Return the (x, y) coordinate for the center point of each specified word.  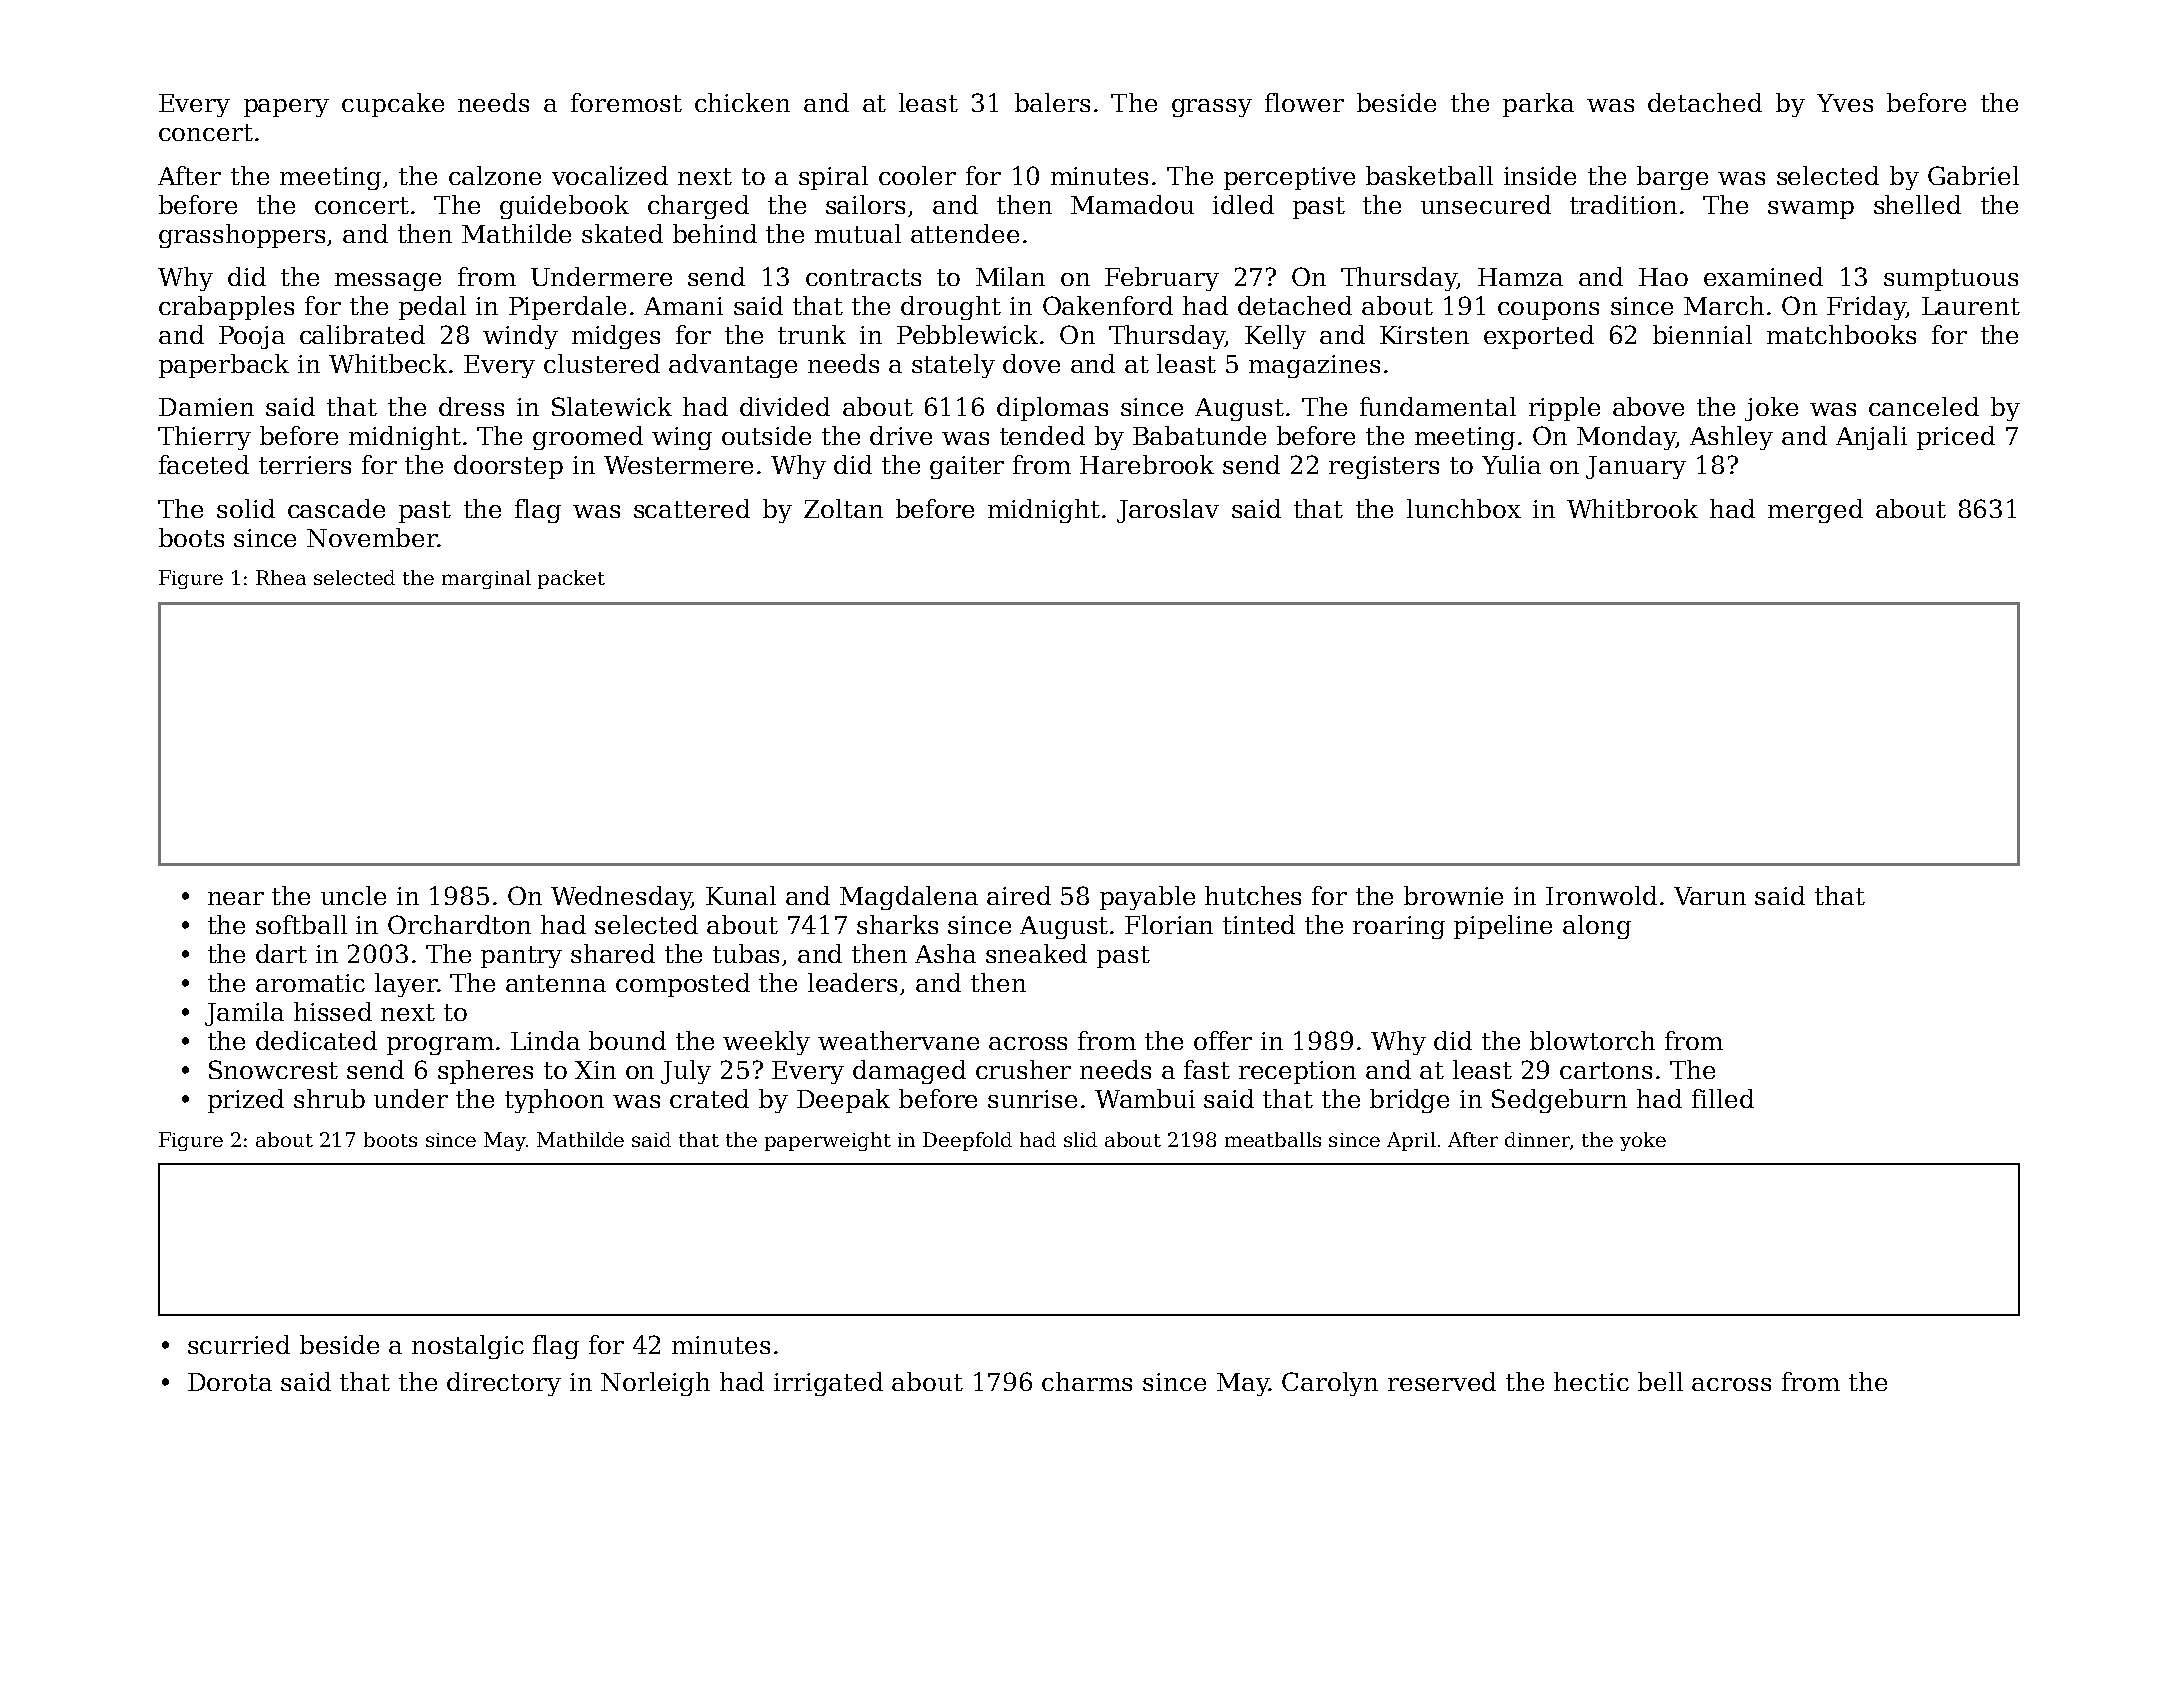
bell (1660, 1381)
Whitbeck (389, 363)
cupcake (393, 105)
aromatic (310, 983)
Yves (1845, 103)
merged (1815, 511)
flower (1304, 102)
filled (1723, 1098)
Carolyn (1330, 1384)
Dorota (230, 1382)
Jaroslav (1168, 511)
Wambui (1145, 1098)
